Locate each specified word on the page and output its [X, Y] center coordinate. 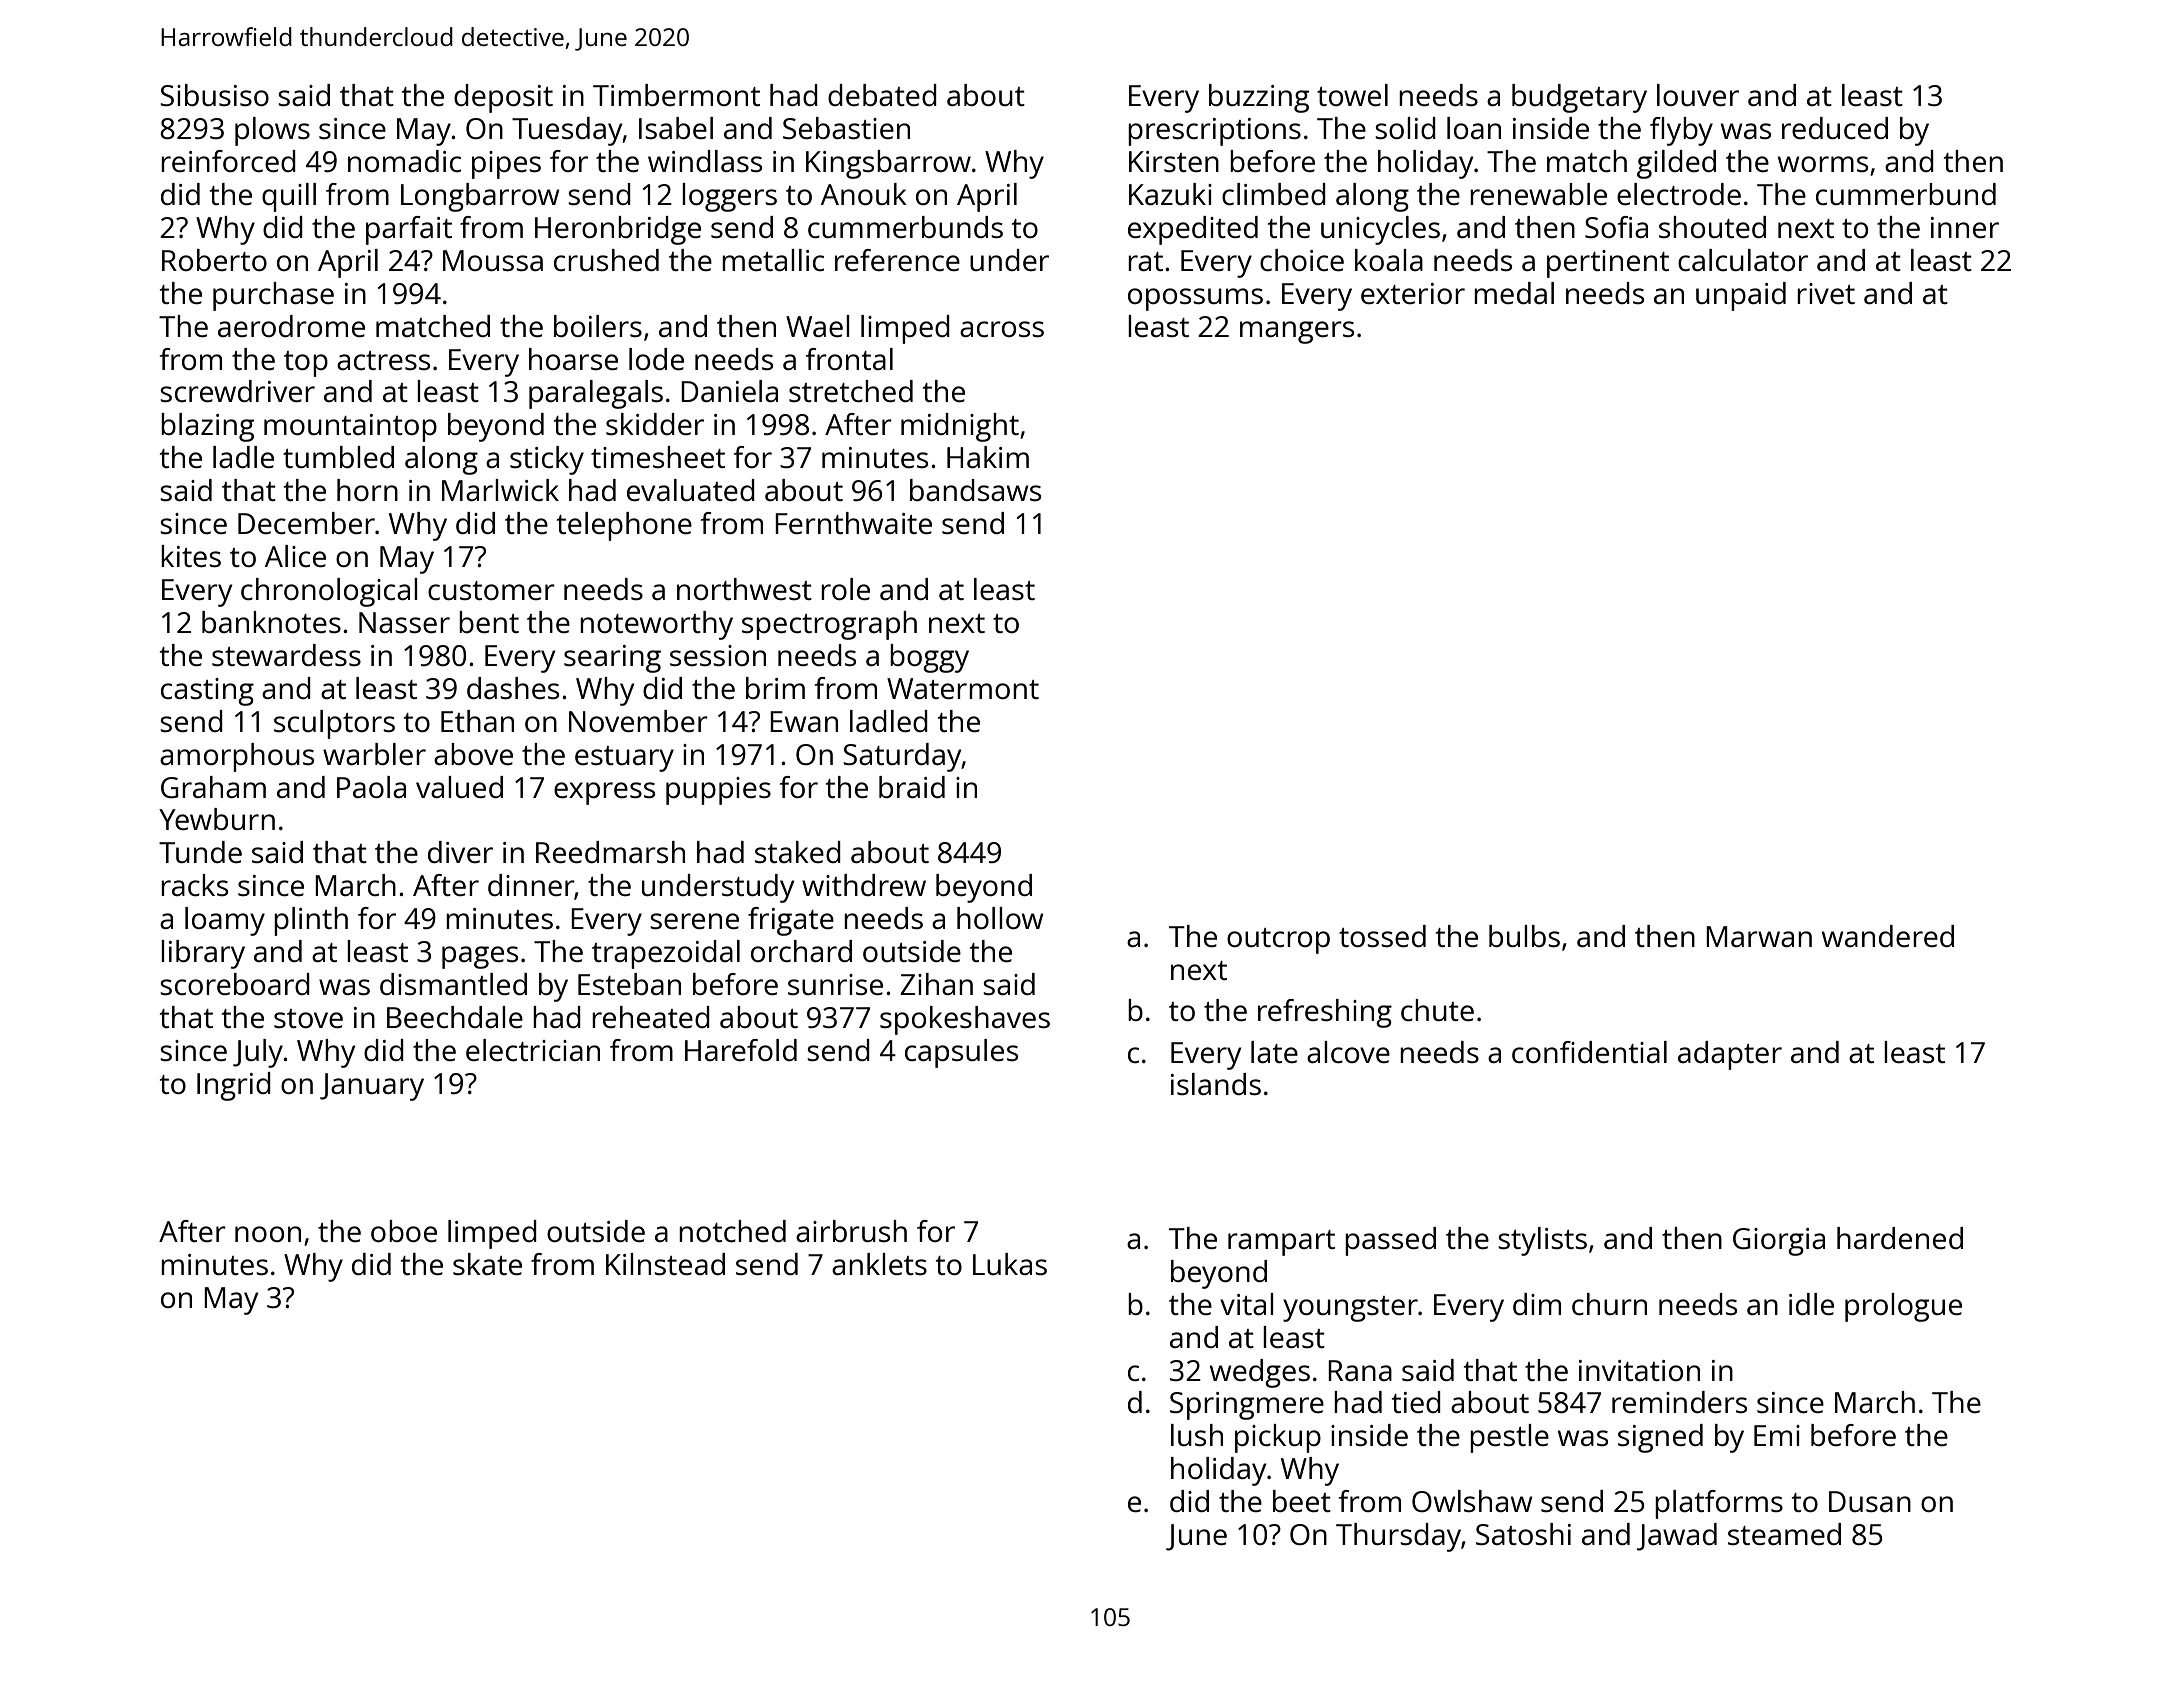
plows [272, 131]
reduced [1835, 128]
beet [1302, 1501]
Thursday [1398, 1537]
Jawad [1677, 1537]
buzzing [1259, 98]
